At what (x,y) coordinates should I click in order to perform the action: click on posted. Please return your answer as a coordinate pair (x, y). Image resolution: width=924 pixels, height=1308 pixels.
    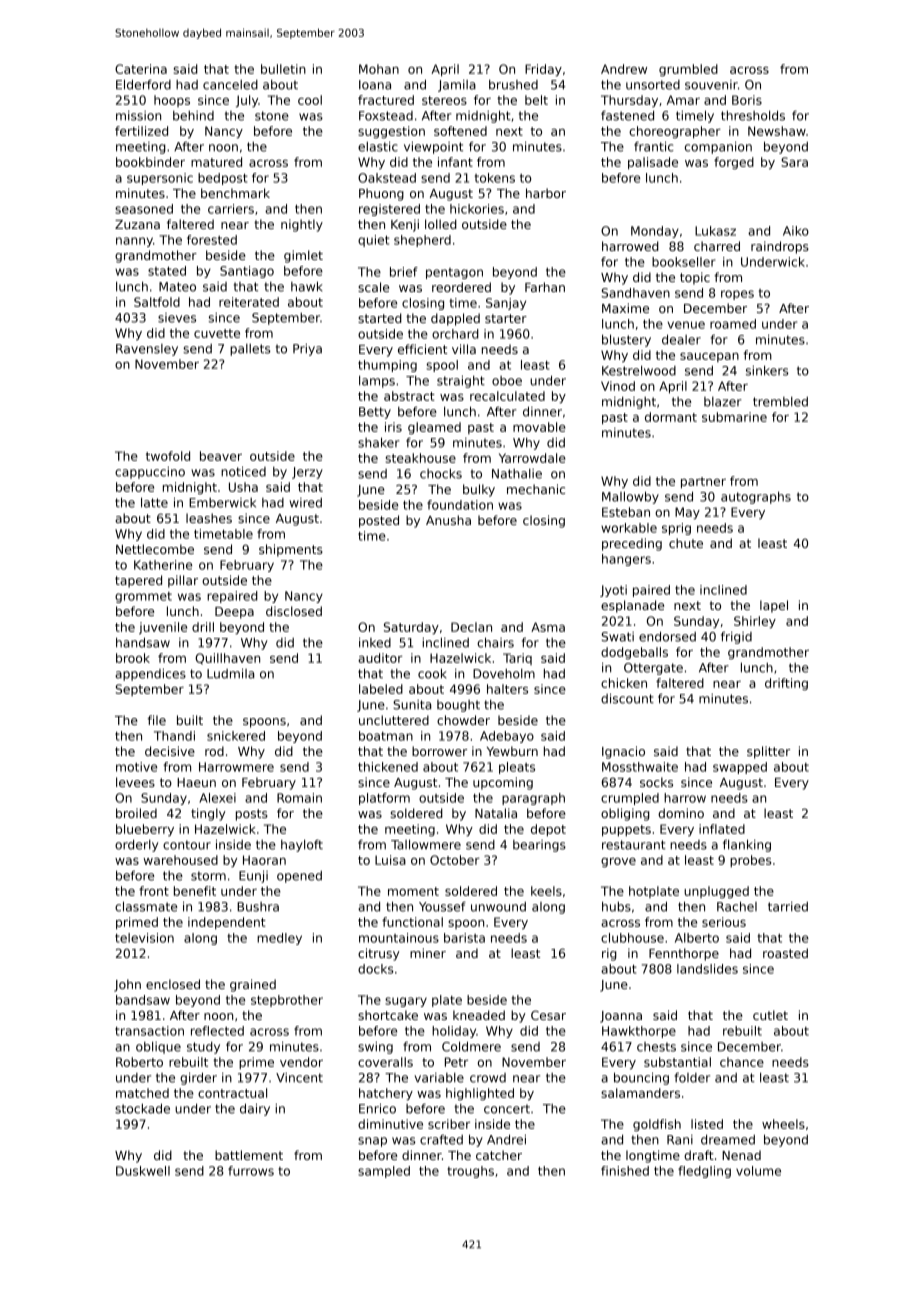
    Looking at the image, I should click on (379, 521).
